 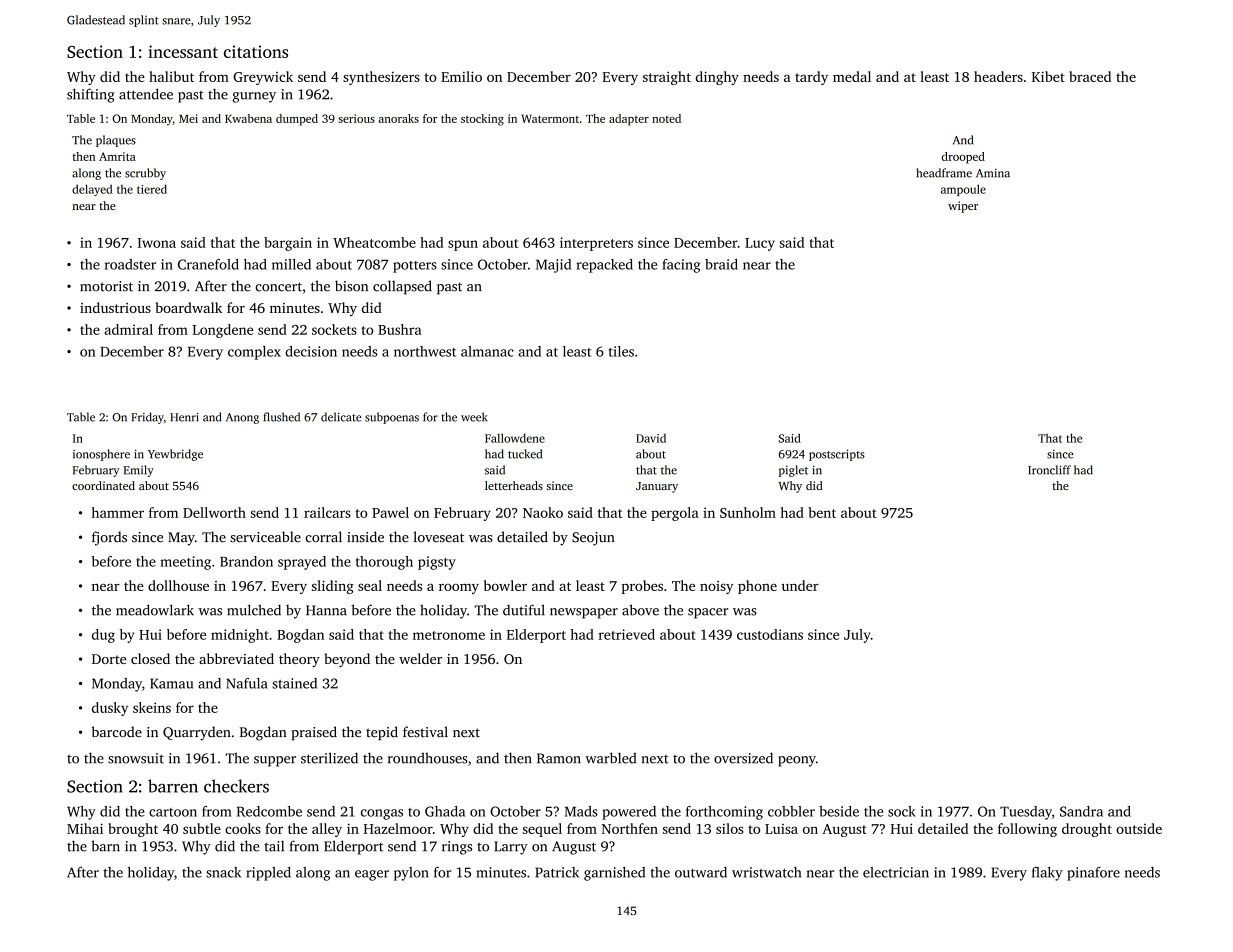 I want to click on Naoko, so click(x=543, y=512).
